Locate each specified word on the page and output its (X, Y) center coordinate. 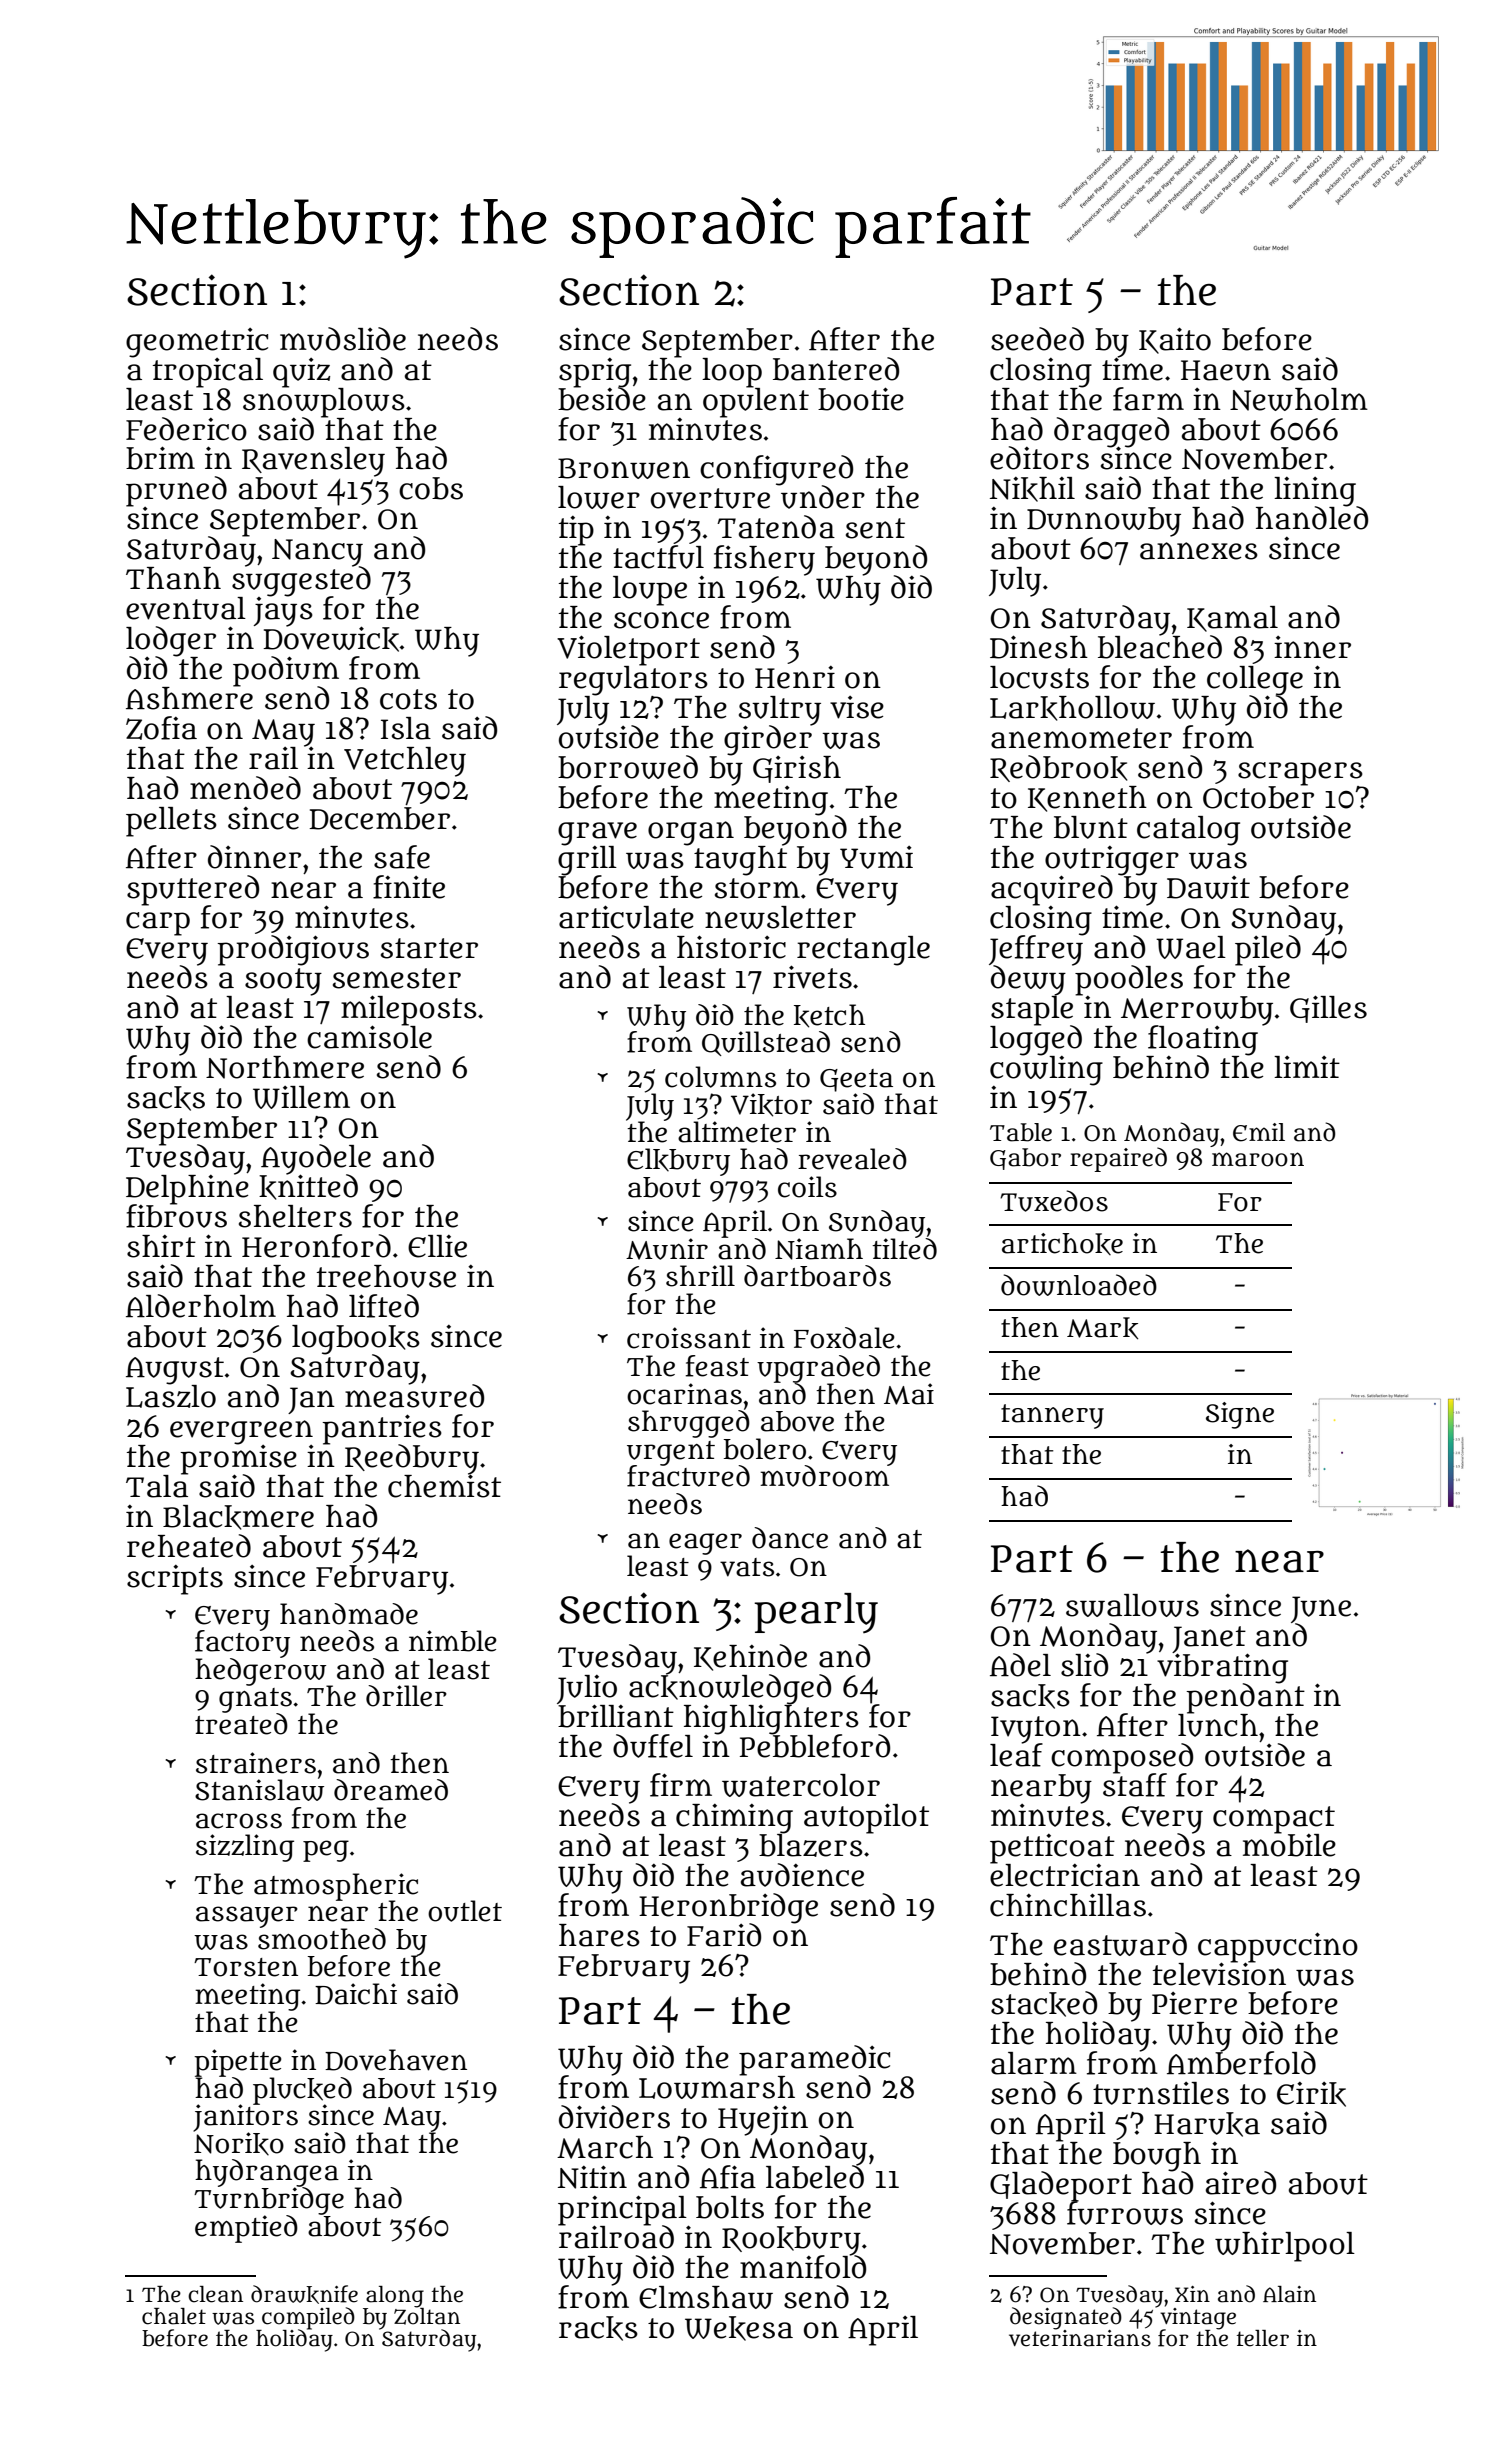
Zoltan (427, 2316)
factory (242, 1644)
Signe (1240, 1415)
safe (402, 857)
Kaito (1175, 340)
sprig (595, 372)
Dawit (1208, 887)
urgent (671, 1453)
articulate (626, 917)
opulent (756, 402)
